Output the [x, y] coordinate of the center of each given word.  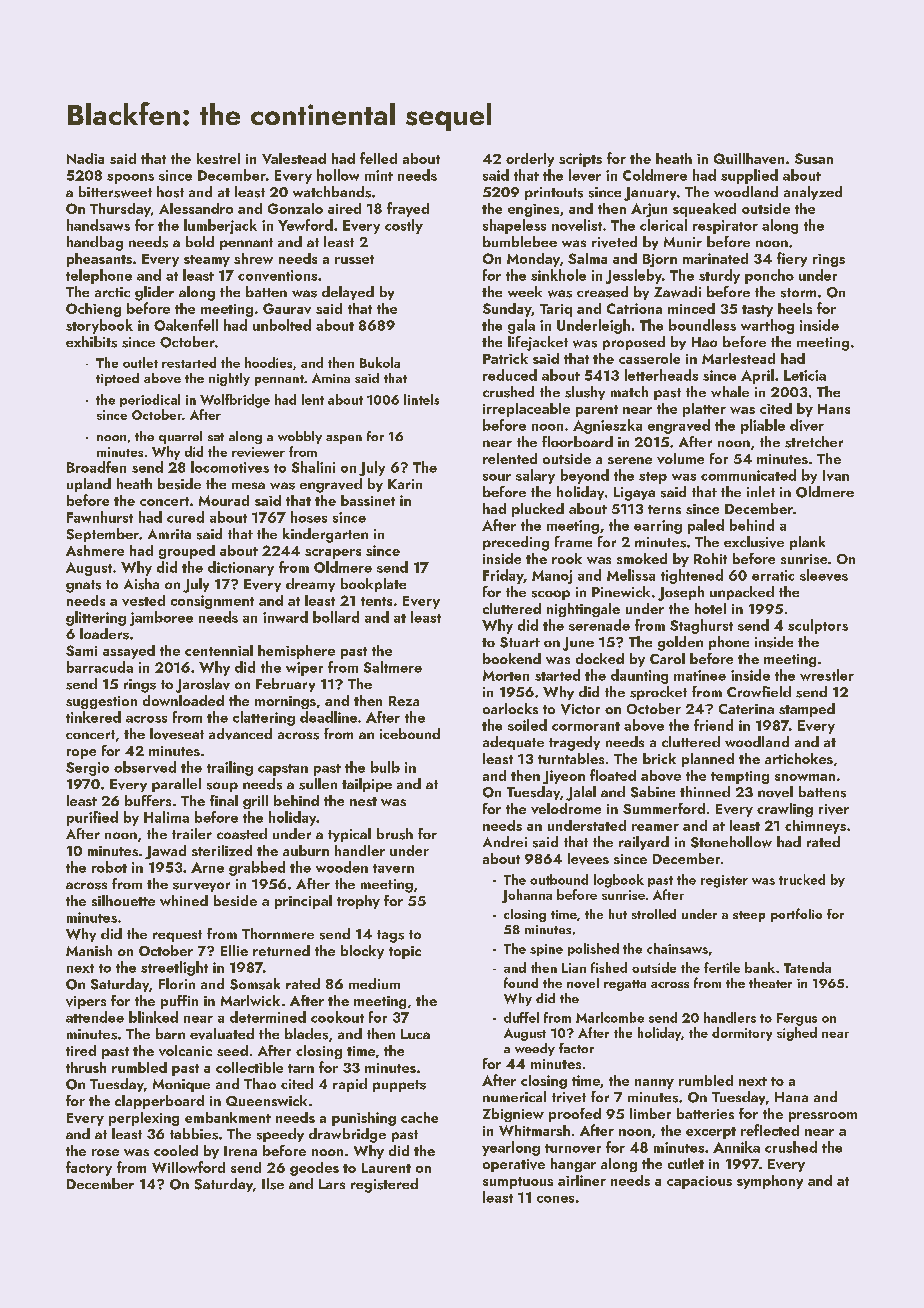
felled [378, 158]
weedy [535, 1049]
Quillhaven [749, 158]
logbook [619, 881]
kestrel [218, 158]
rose [105, 1152]
